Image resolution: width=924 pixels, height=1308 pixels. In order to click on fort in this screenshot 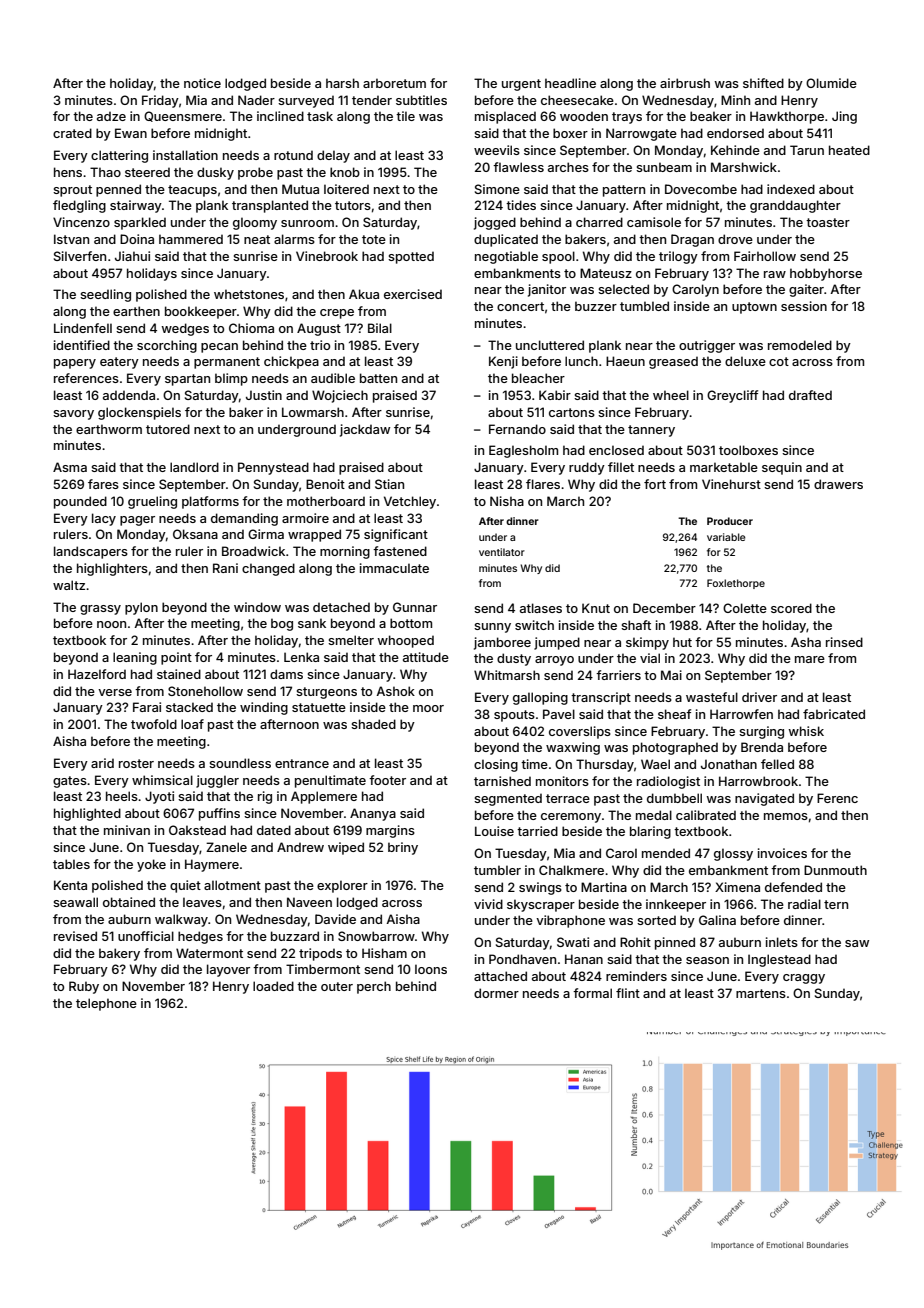, I will do `click(655, 484)`.
